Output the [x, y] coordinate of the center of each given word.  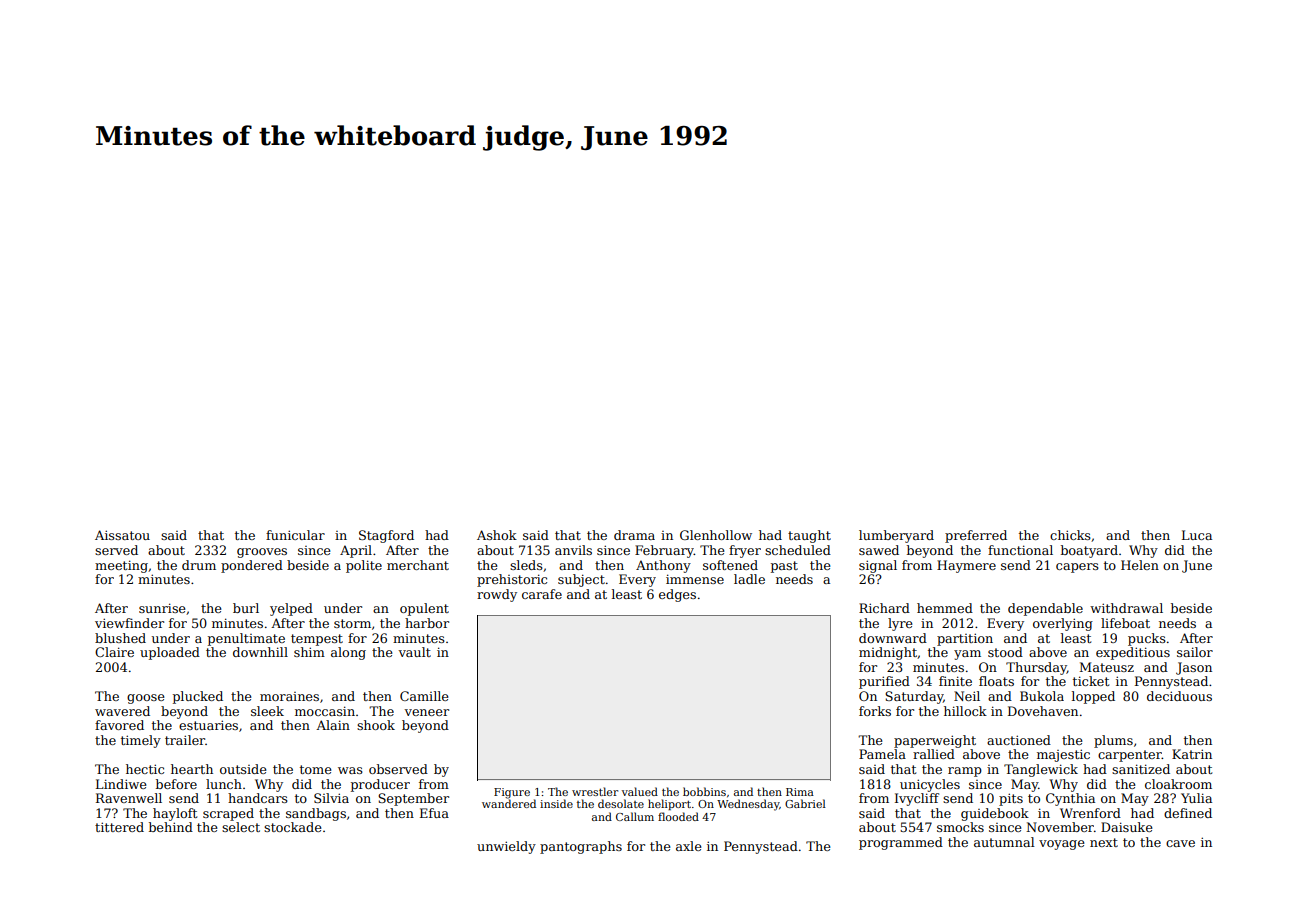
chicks [1070, 535]
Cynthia [1070, 799]
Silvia [331, 798]
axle [689, 846]
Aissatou [122, 535]
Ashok [497, 535]
